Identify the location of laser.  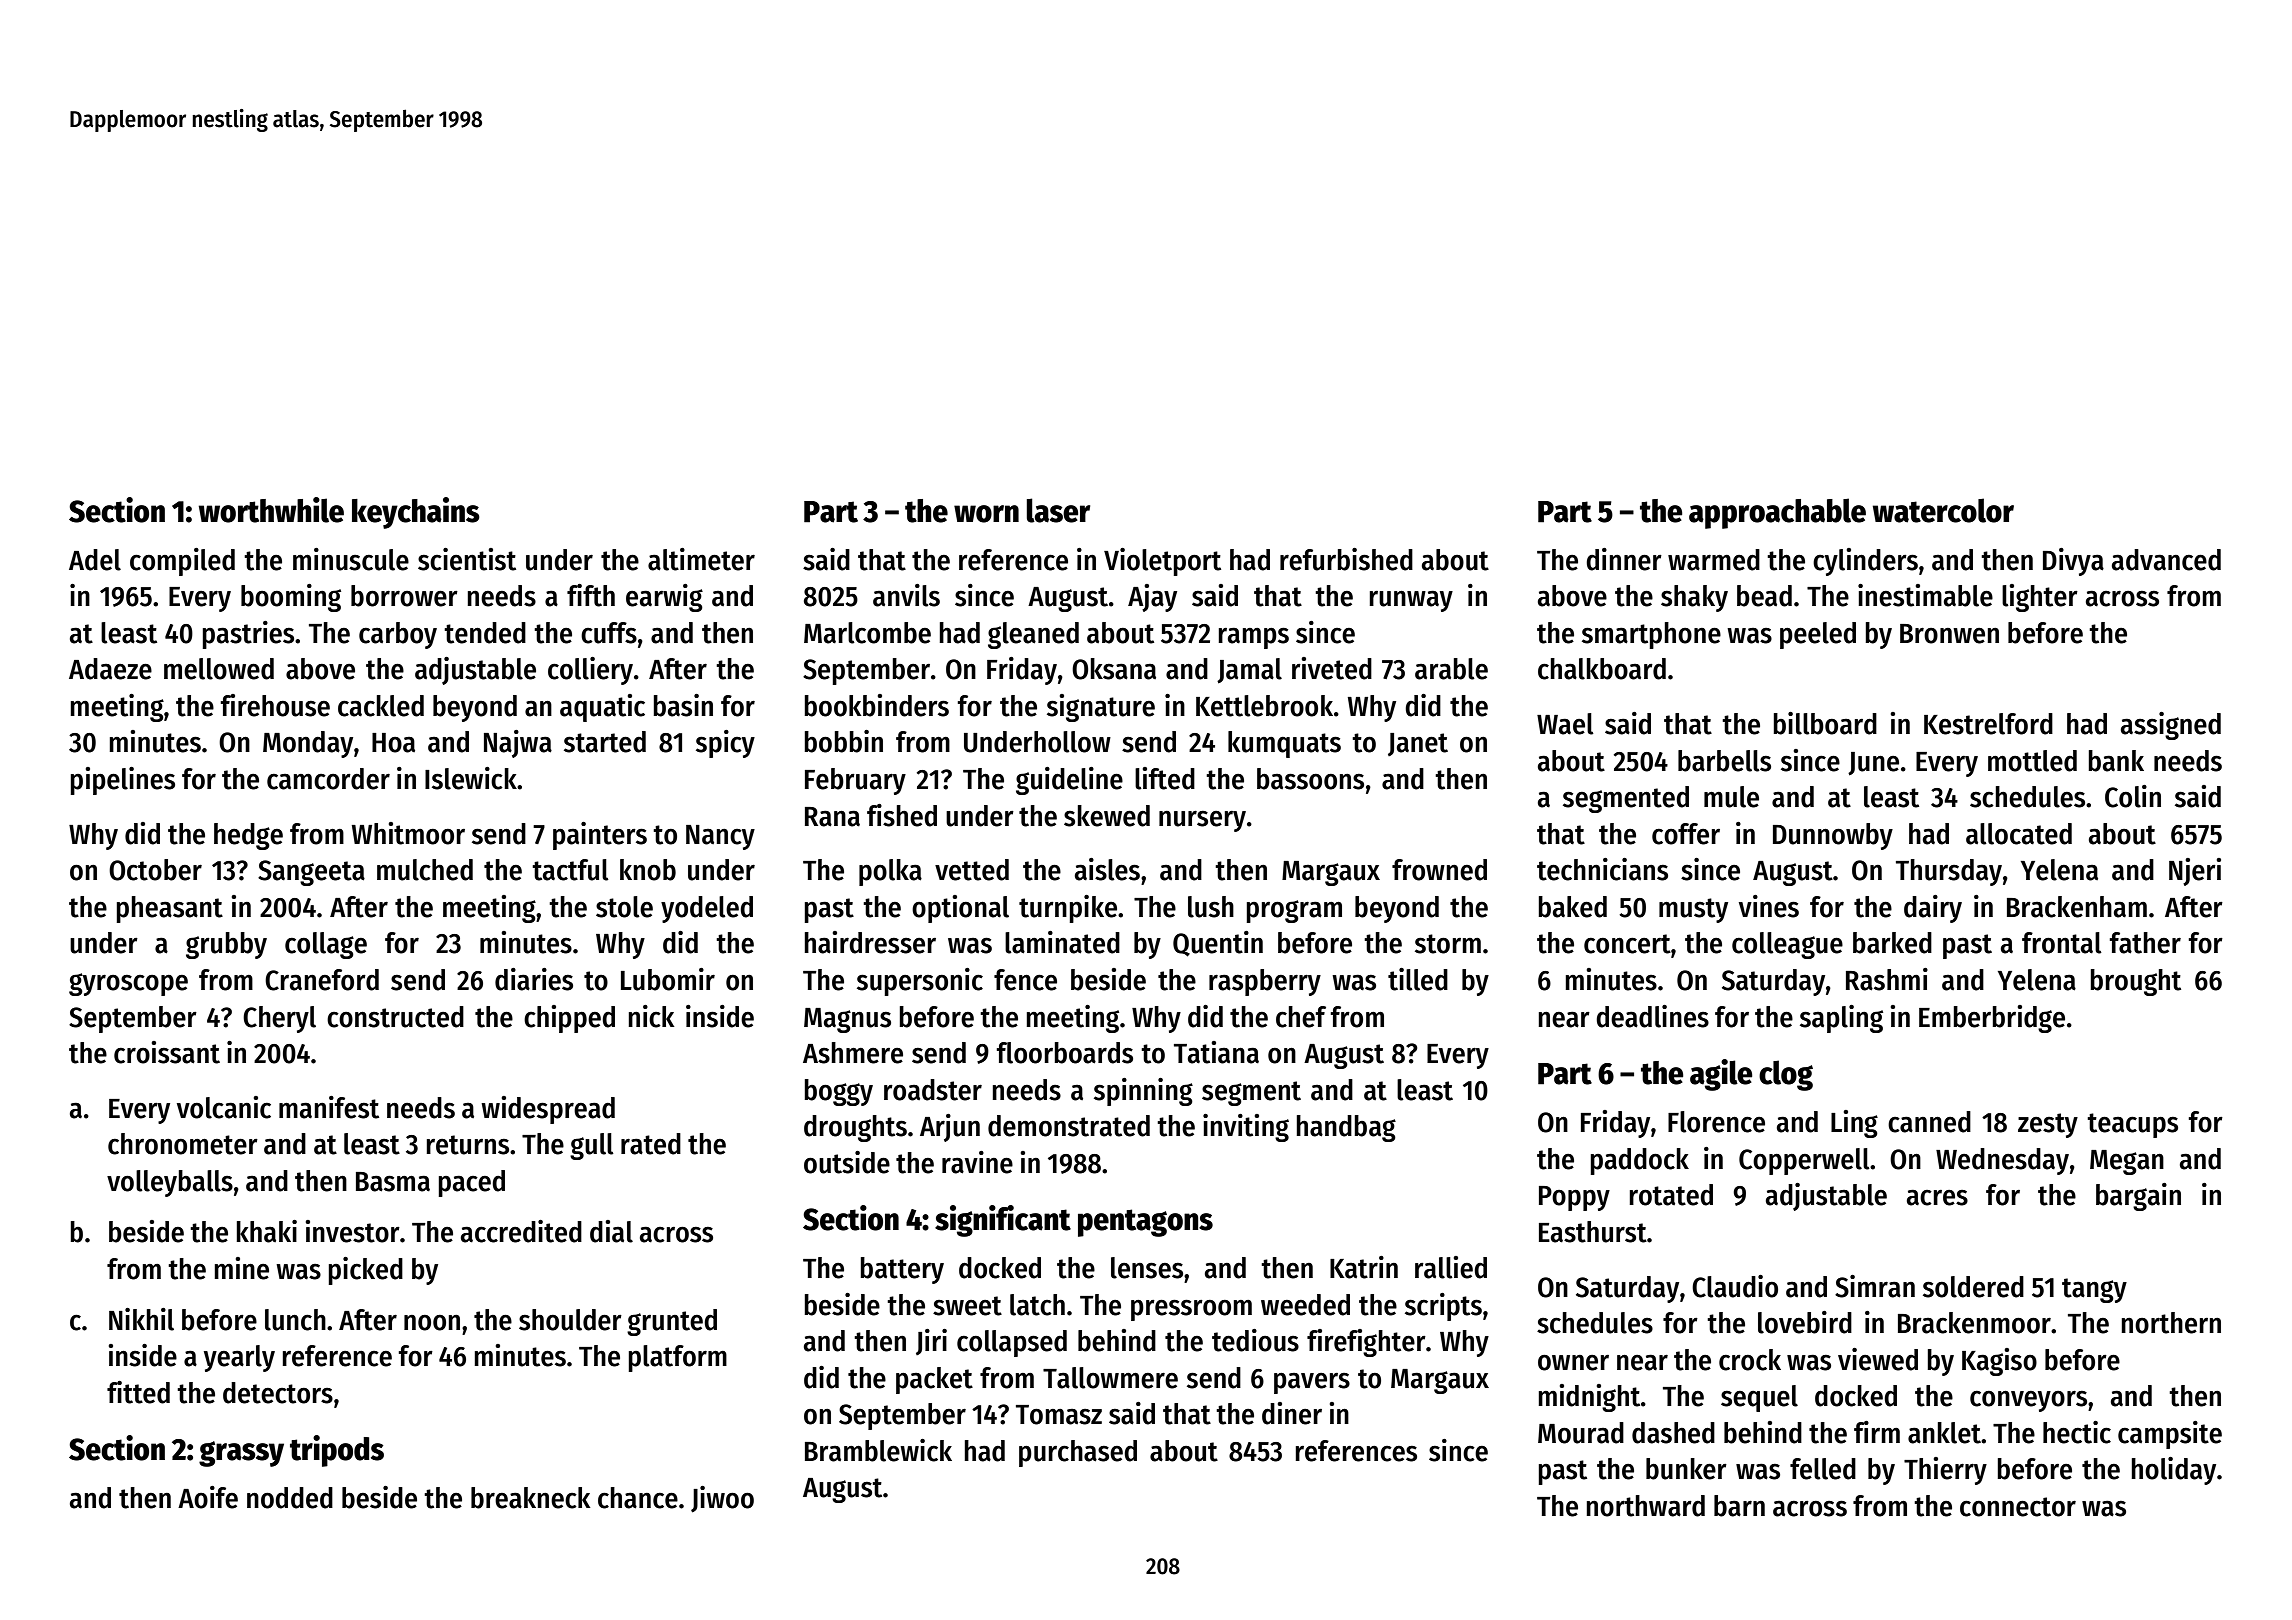
(1058, 510).
